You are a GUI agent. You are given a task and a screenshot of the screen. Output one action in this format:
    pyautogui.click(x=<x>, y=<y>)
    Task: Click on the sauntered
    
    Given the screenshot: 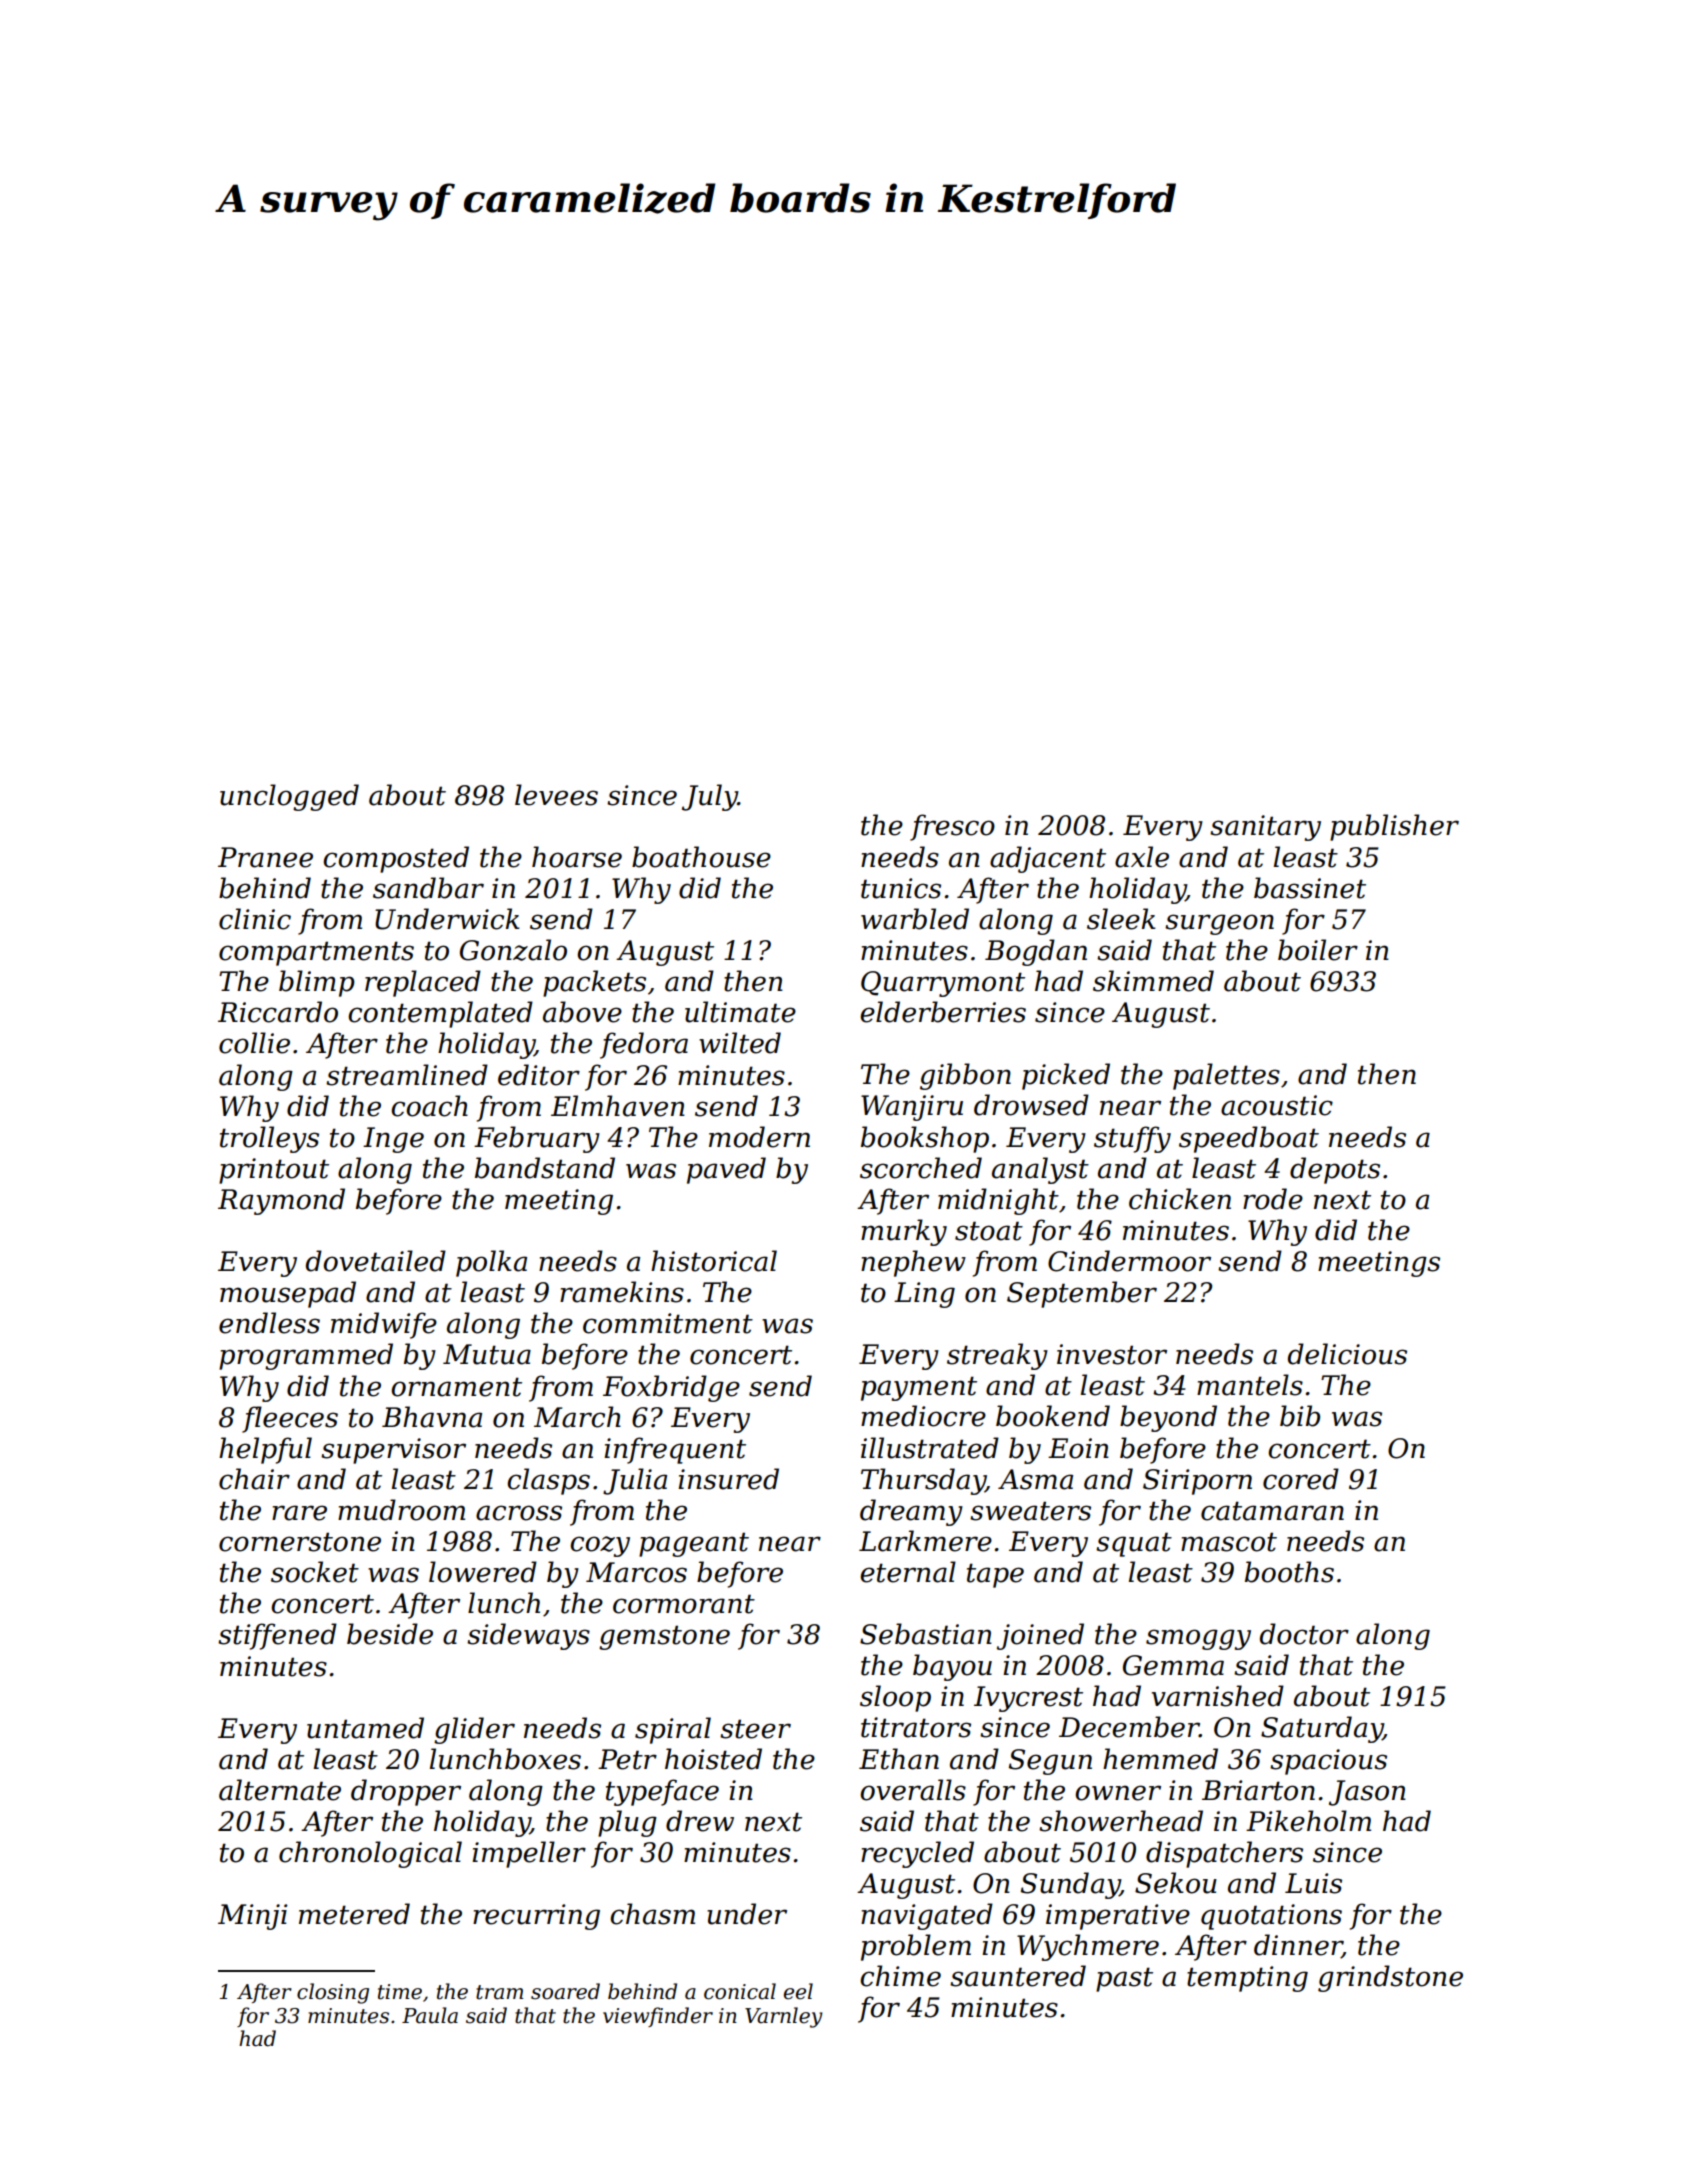 What is the action you would take?
    pyautogui.click(x=1018, y=1976)
